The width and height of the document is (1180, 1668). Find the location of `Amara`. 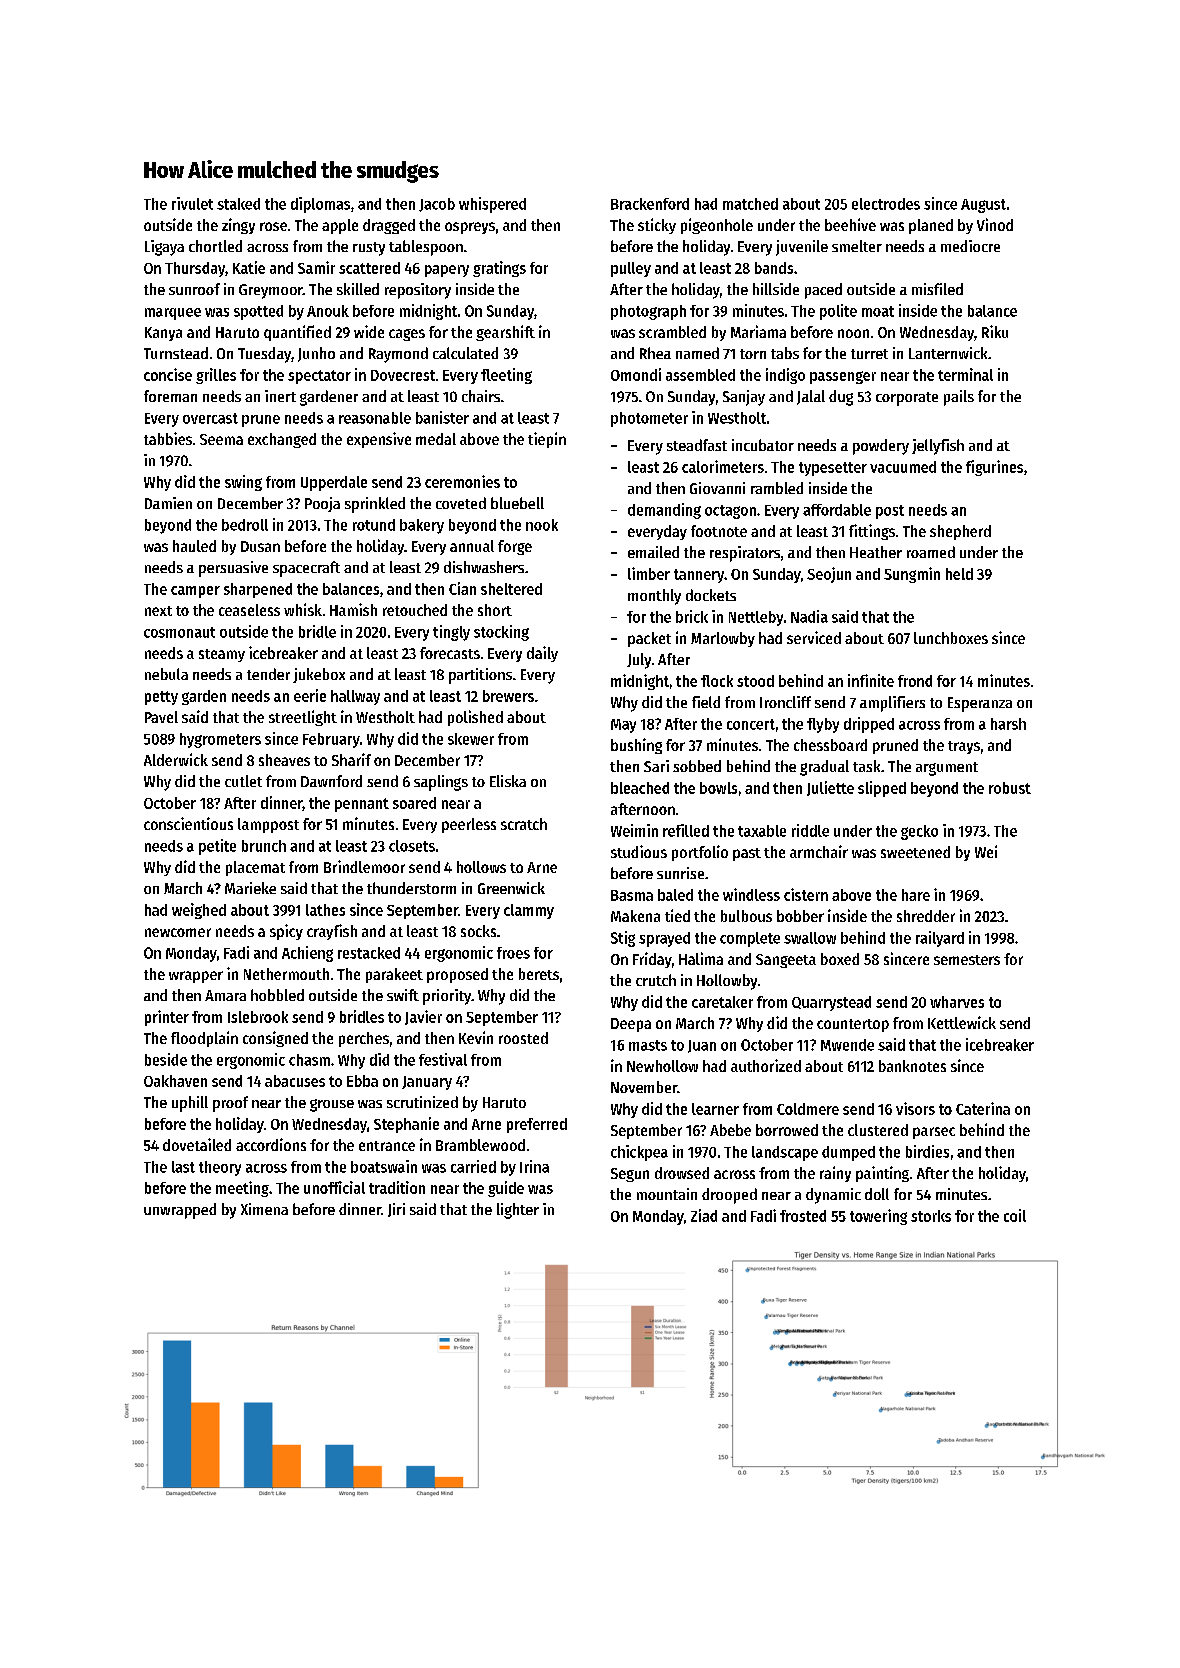

Amara is located at coordinates (225, 995).
